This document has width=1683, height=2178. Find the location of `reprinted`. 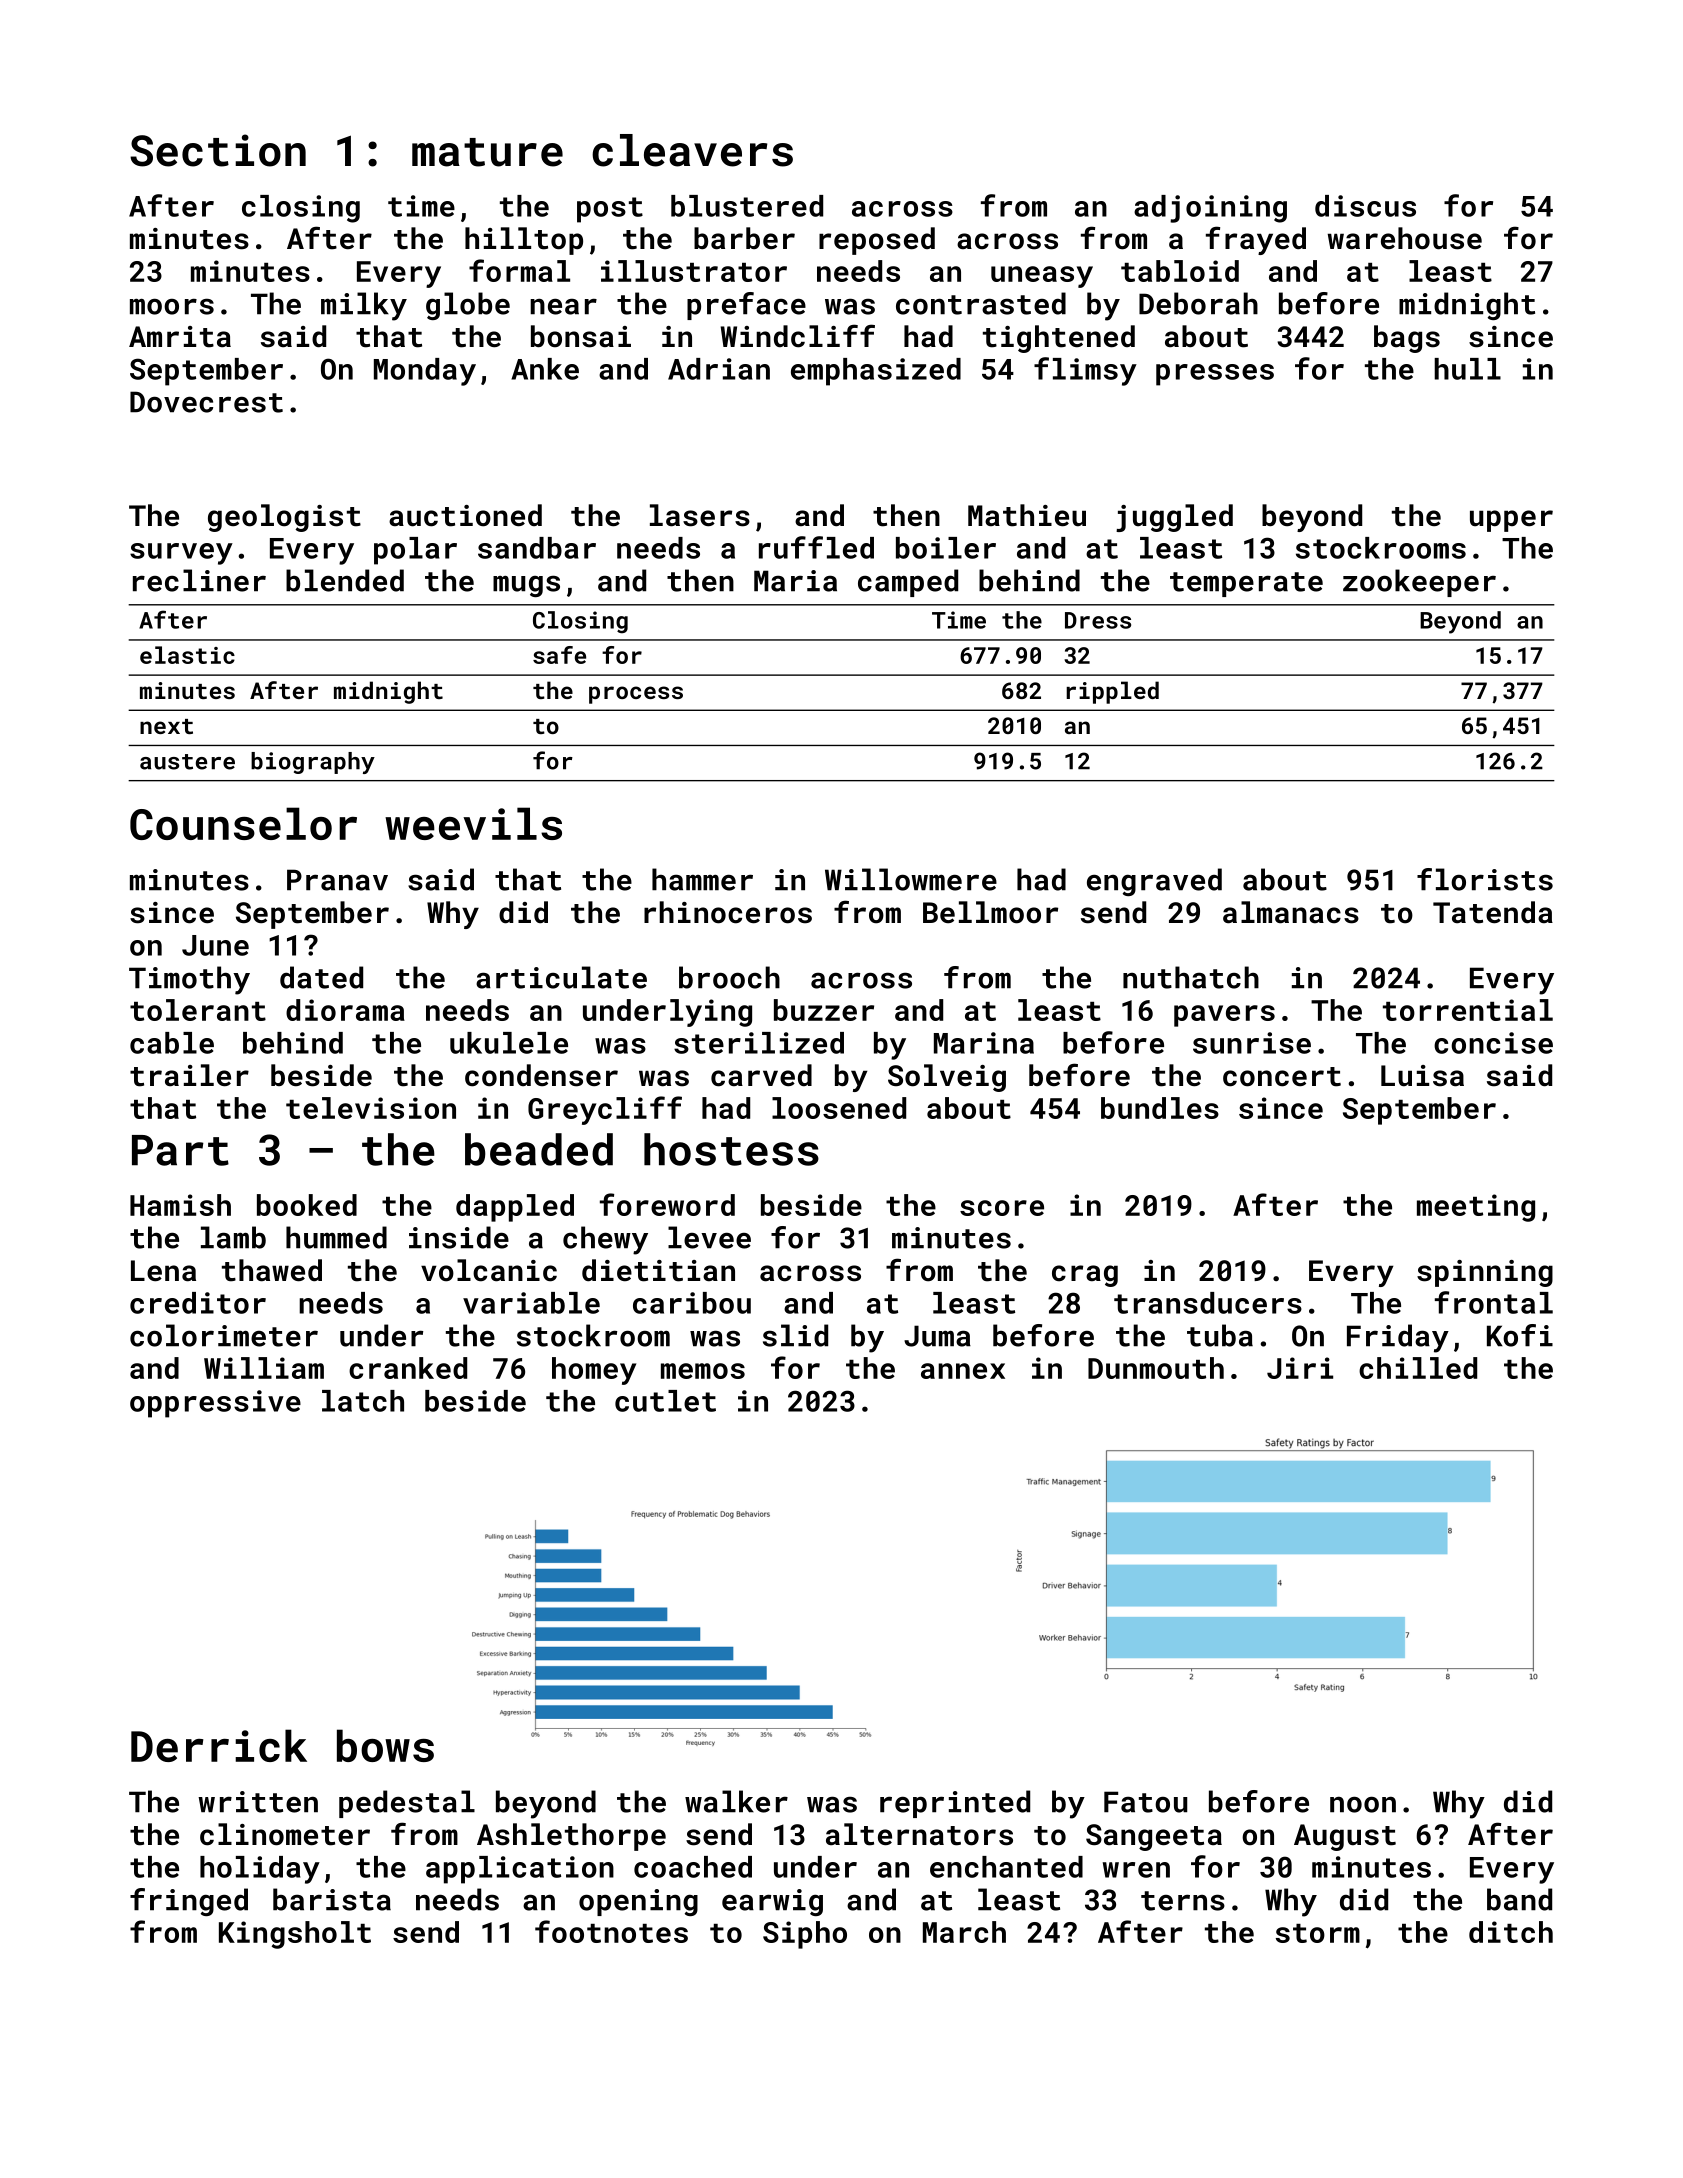

reprinted is located at coordinates (955, 1804).
